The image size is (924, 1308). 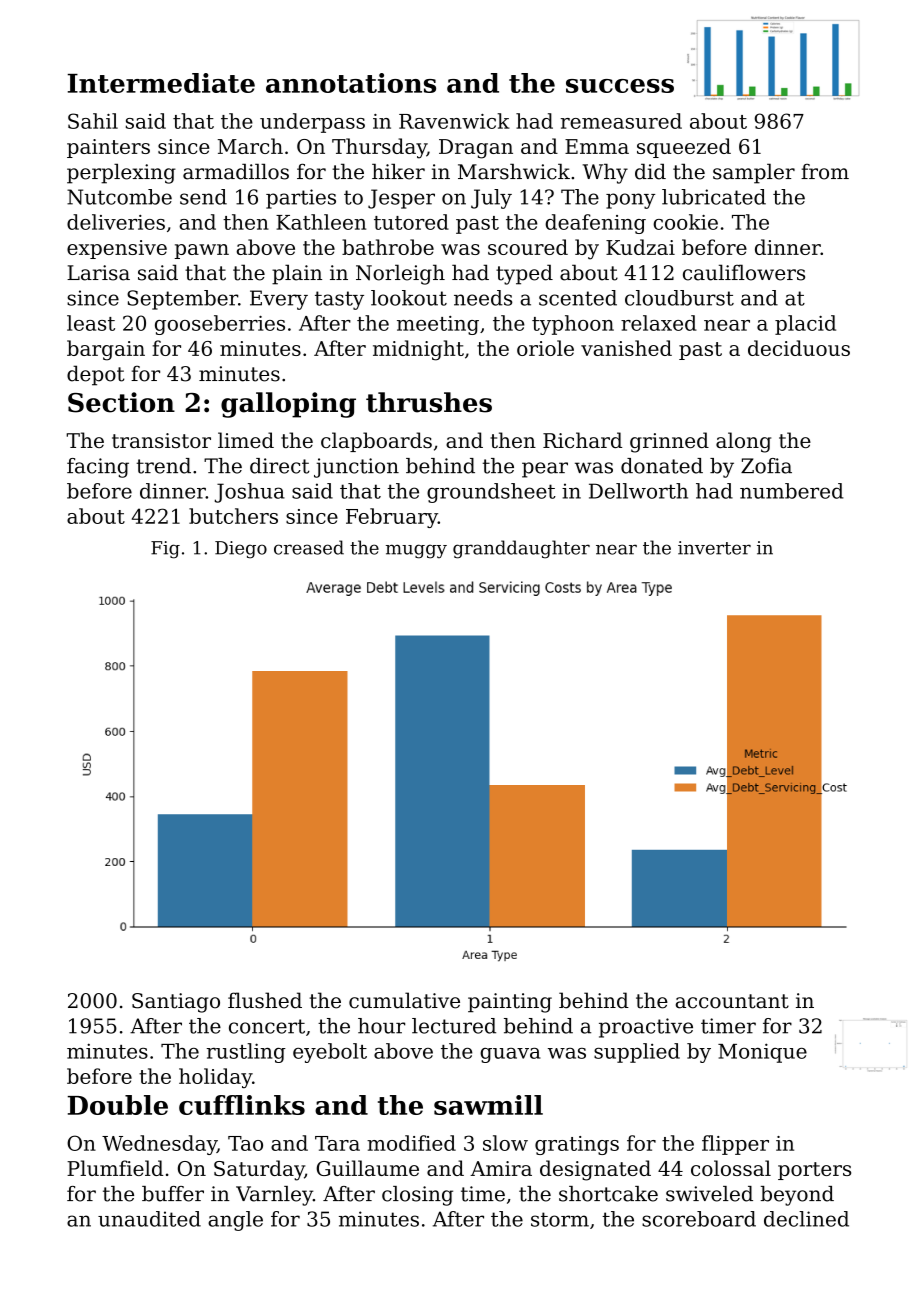 What do you see at coordinates (351, 83) in the document?
I see `annotations` at bounding box center [351, 83].
